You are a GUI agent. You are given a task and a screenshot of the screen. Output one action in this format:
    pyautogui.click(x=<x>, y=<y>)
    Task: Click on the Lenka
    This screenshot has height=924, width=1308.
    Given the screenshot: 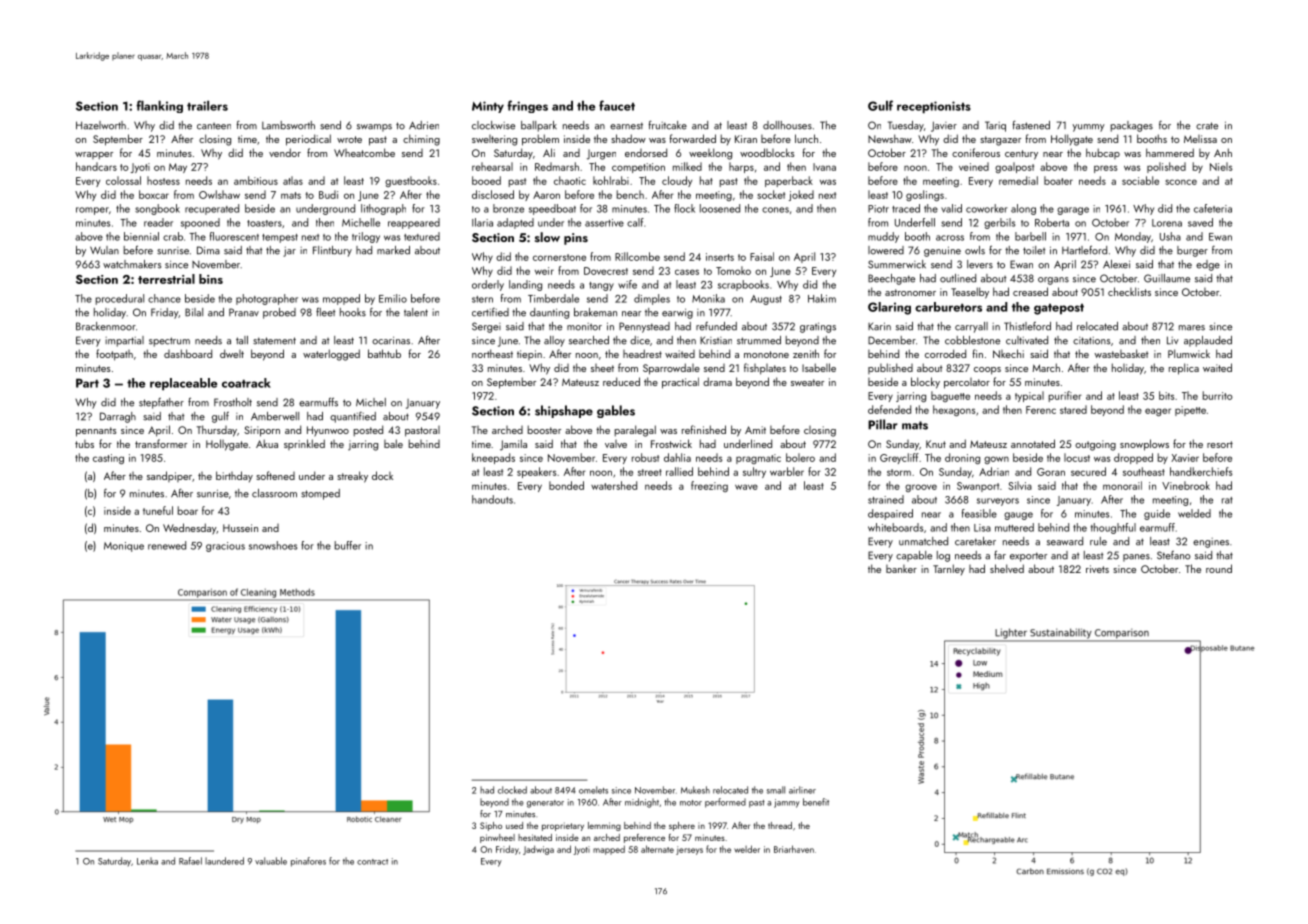 What is the action you would take?
    pyautogui.click(x=147, y=861)
